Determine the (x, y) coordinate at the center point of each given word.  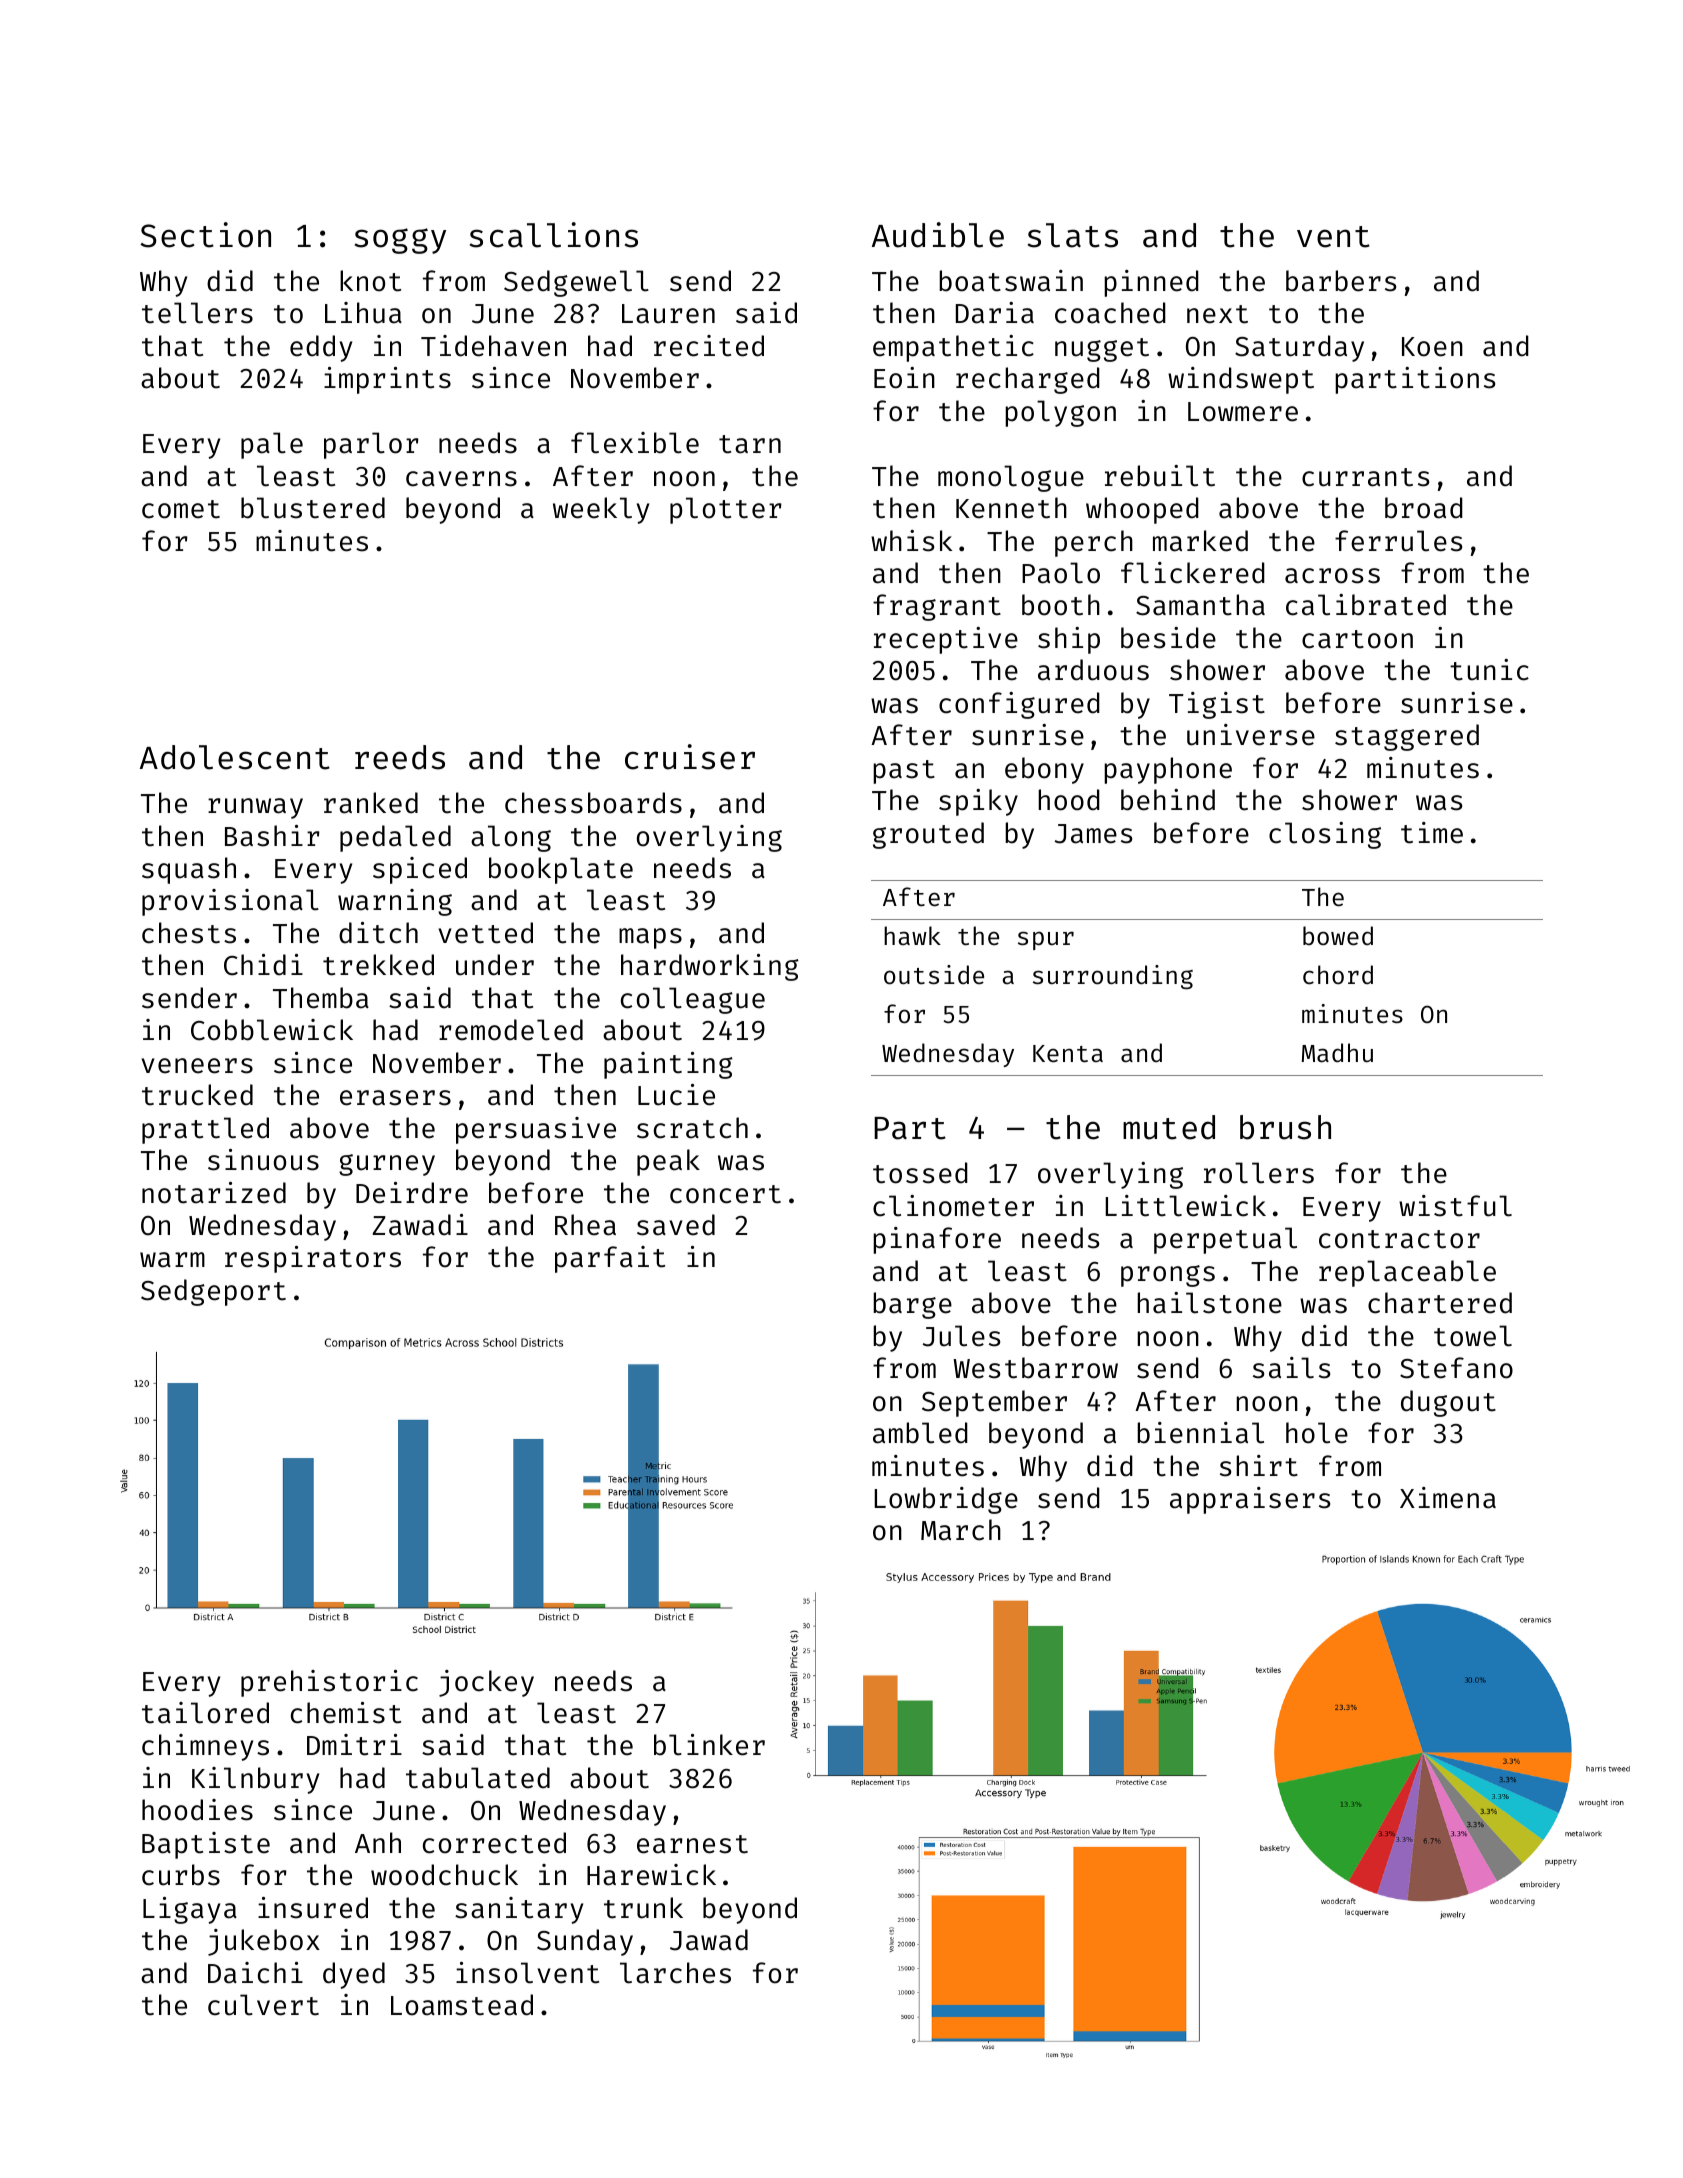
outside (934, 975)
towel (1473, 1336)
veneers (197, 1066)
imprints (387, 380)
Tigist (1217, 705)
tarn (750, 444)
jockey (486, 1683)
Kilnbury (255, 1780)
